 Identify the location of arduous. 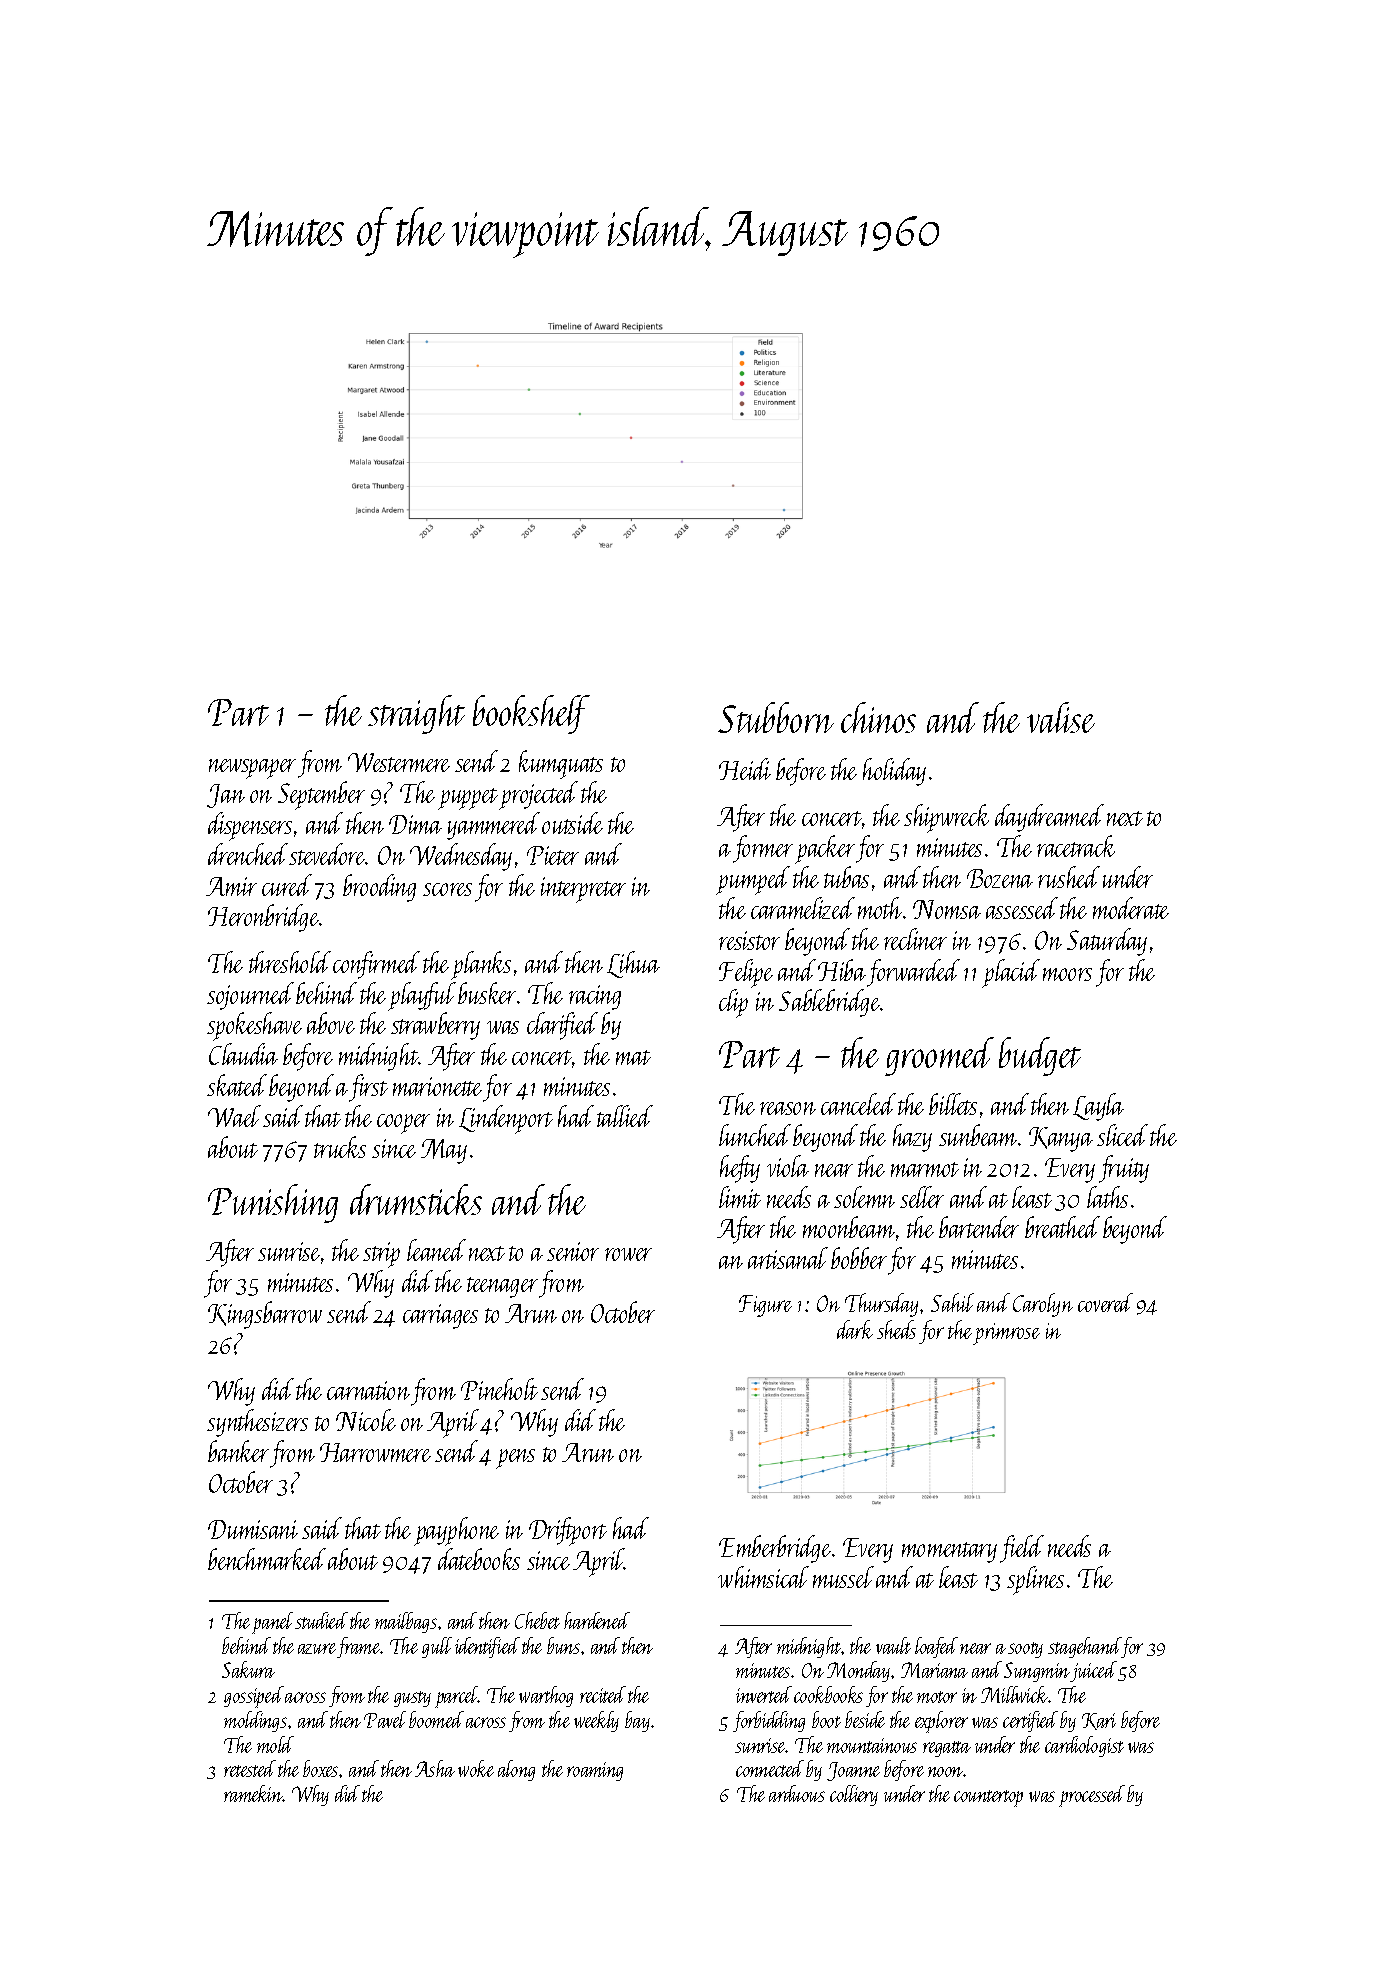
(797, 1793).
